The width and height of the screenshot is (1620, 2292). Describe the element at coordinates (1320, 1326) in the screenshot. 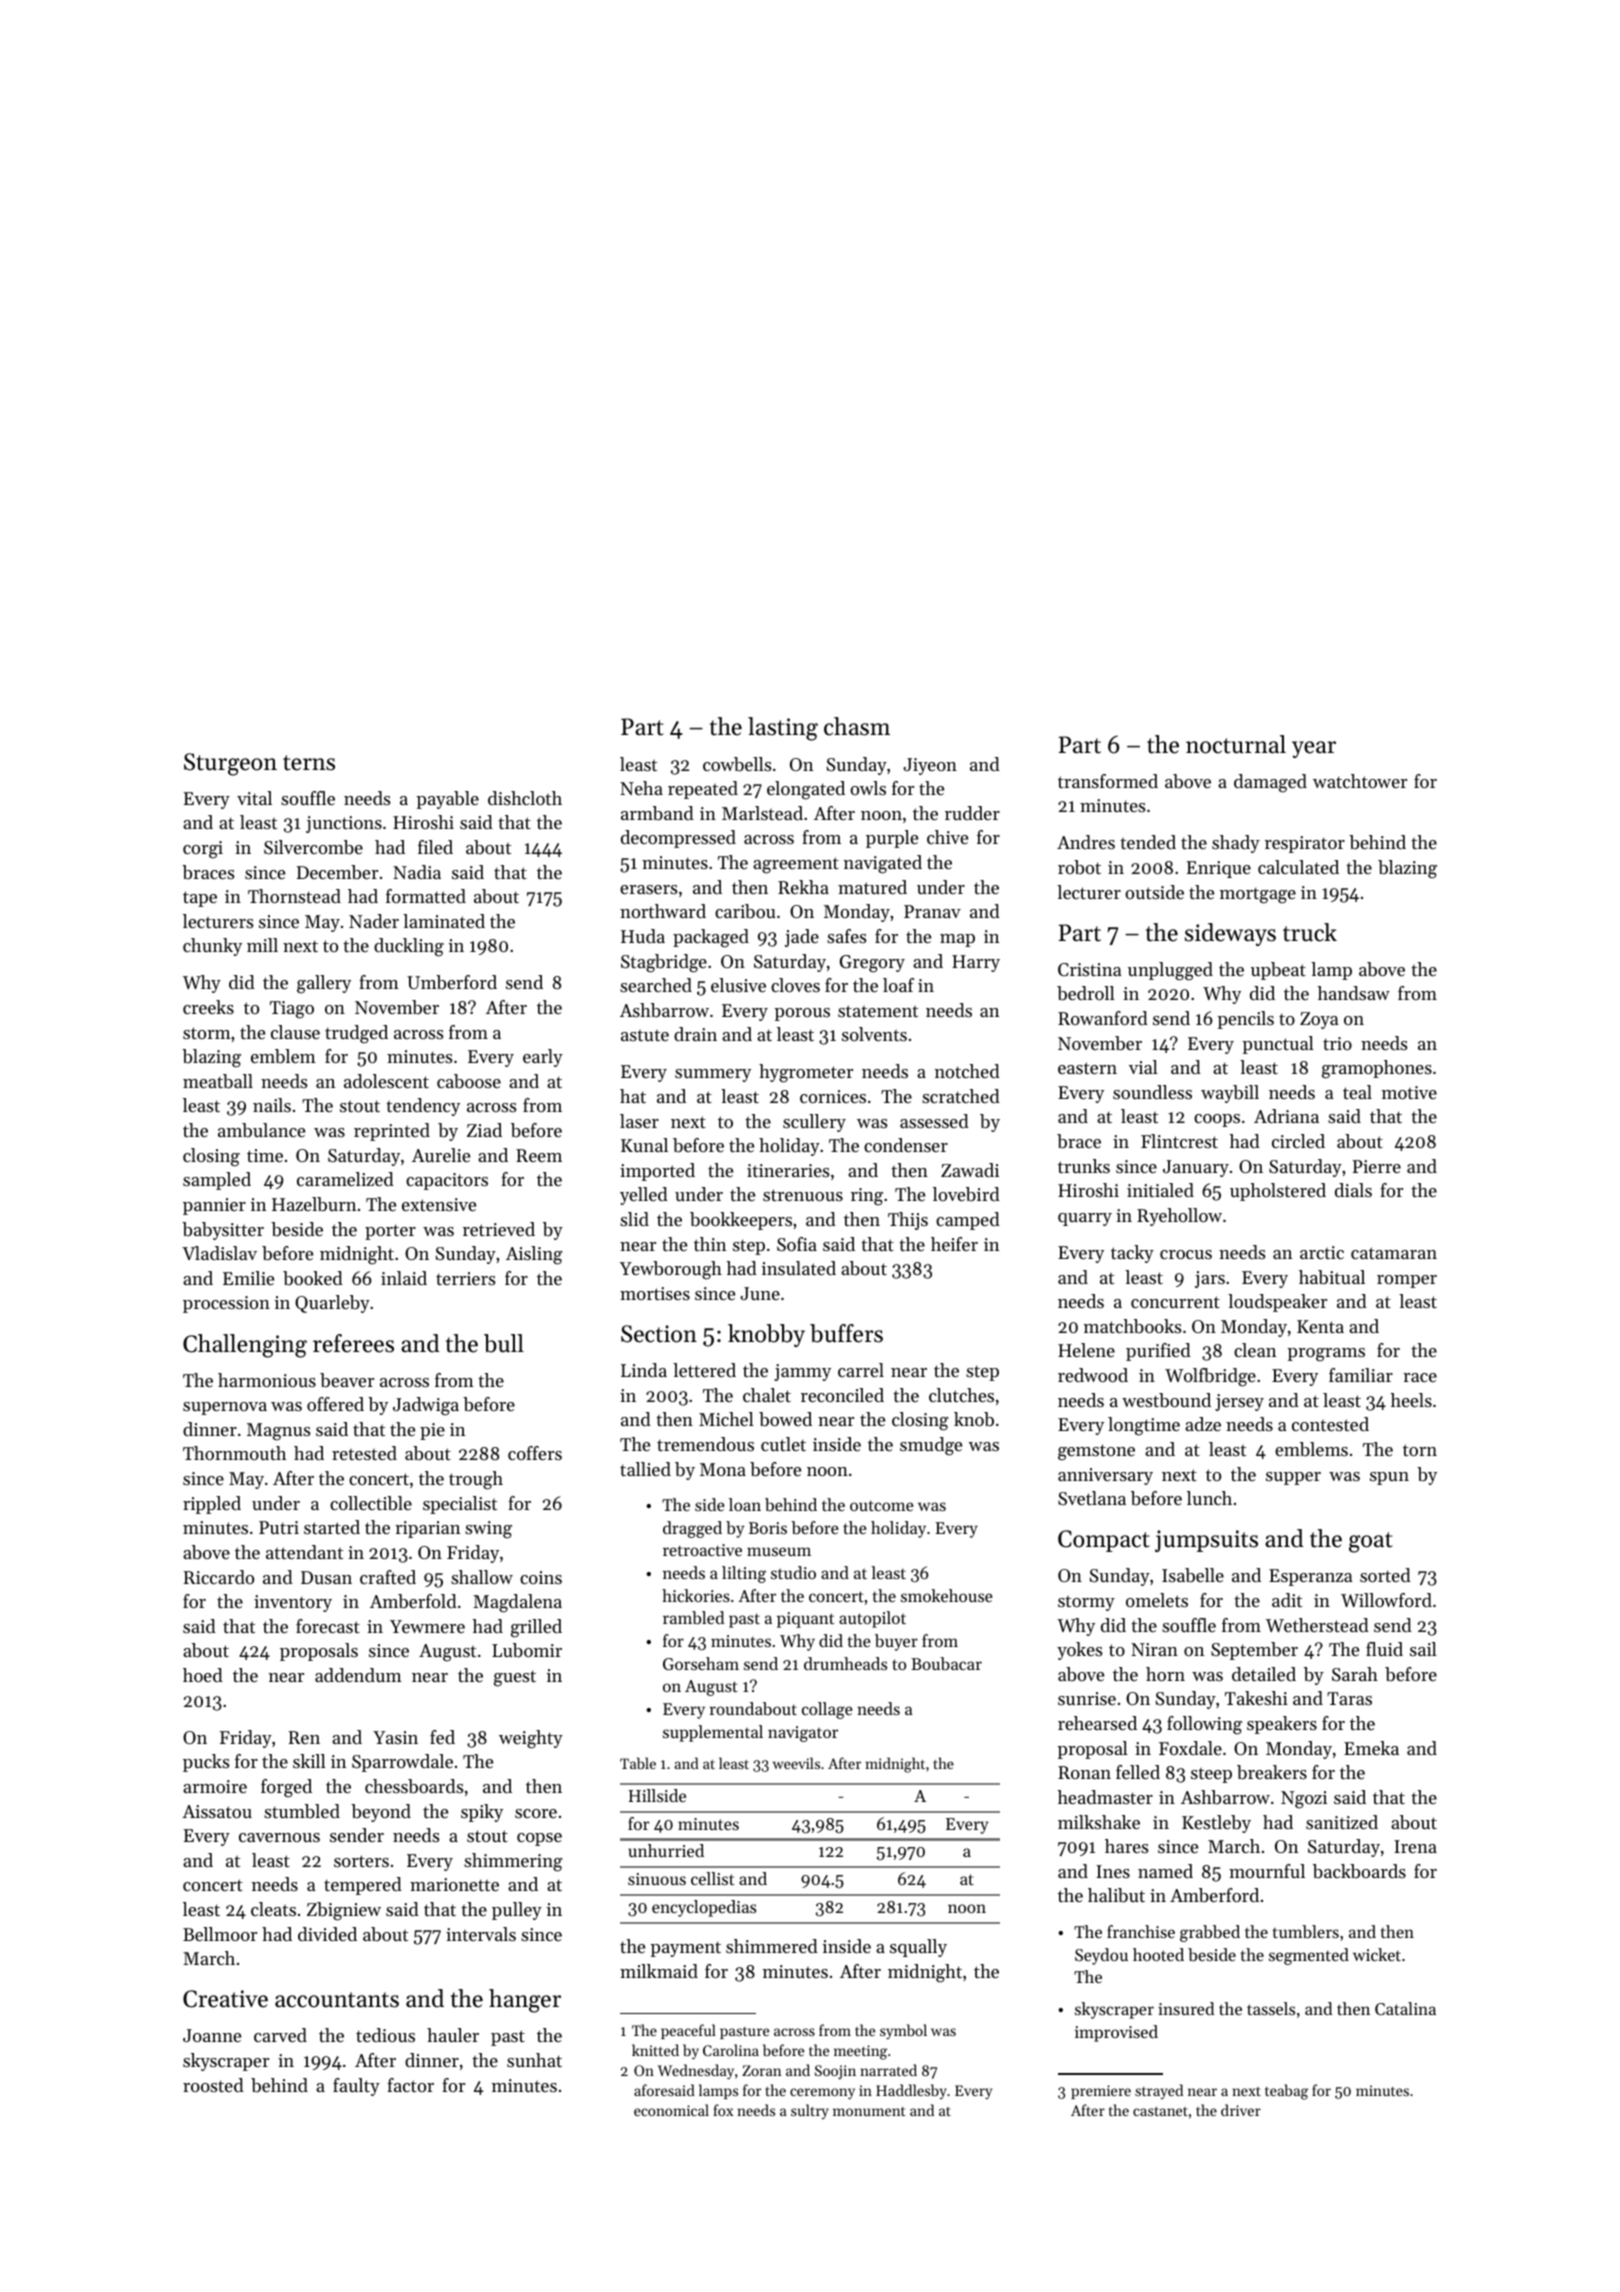

I see `Kenta` at that location.
